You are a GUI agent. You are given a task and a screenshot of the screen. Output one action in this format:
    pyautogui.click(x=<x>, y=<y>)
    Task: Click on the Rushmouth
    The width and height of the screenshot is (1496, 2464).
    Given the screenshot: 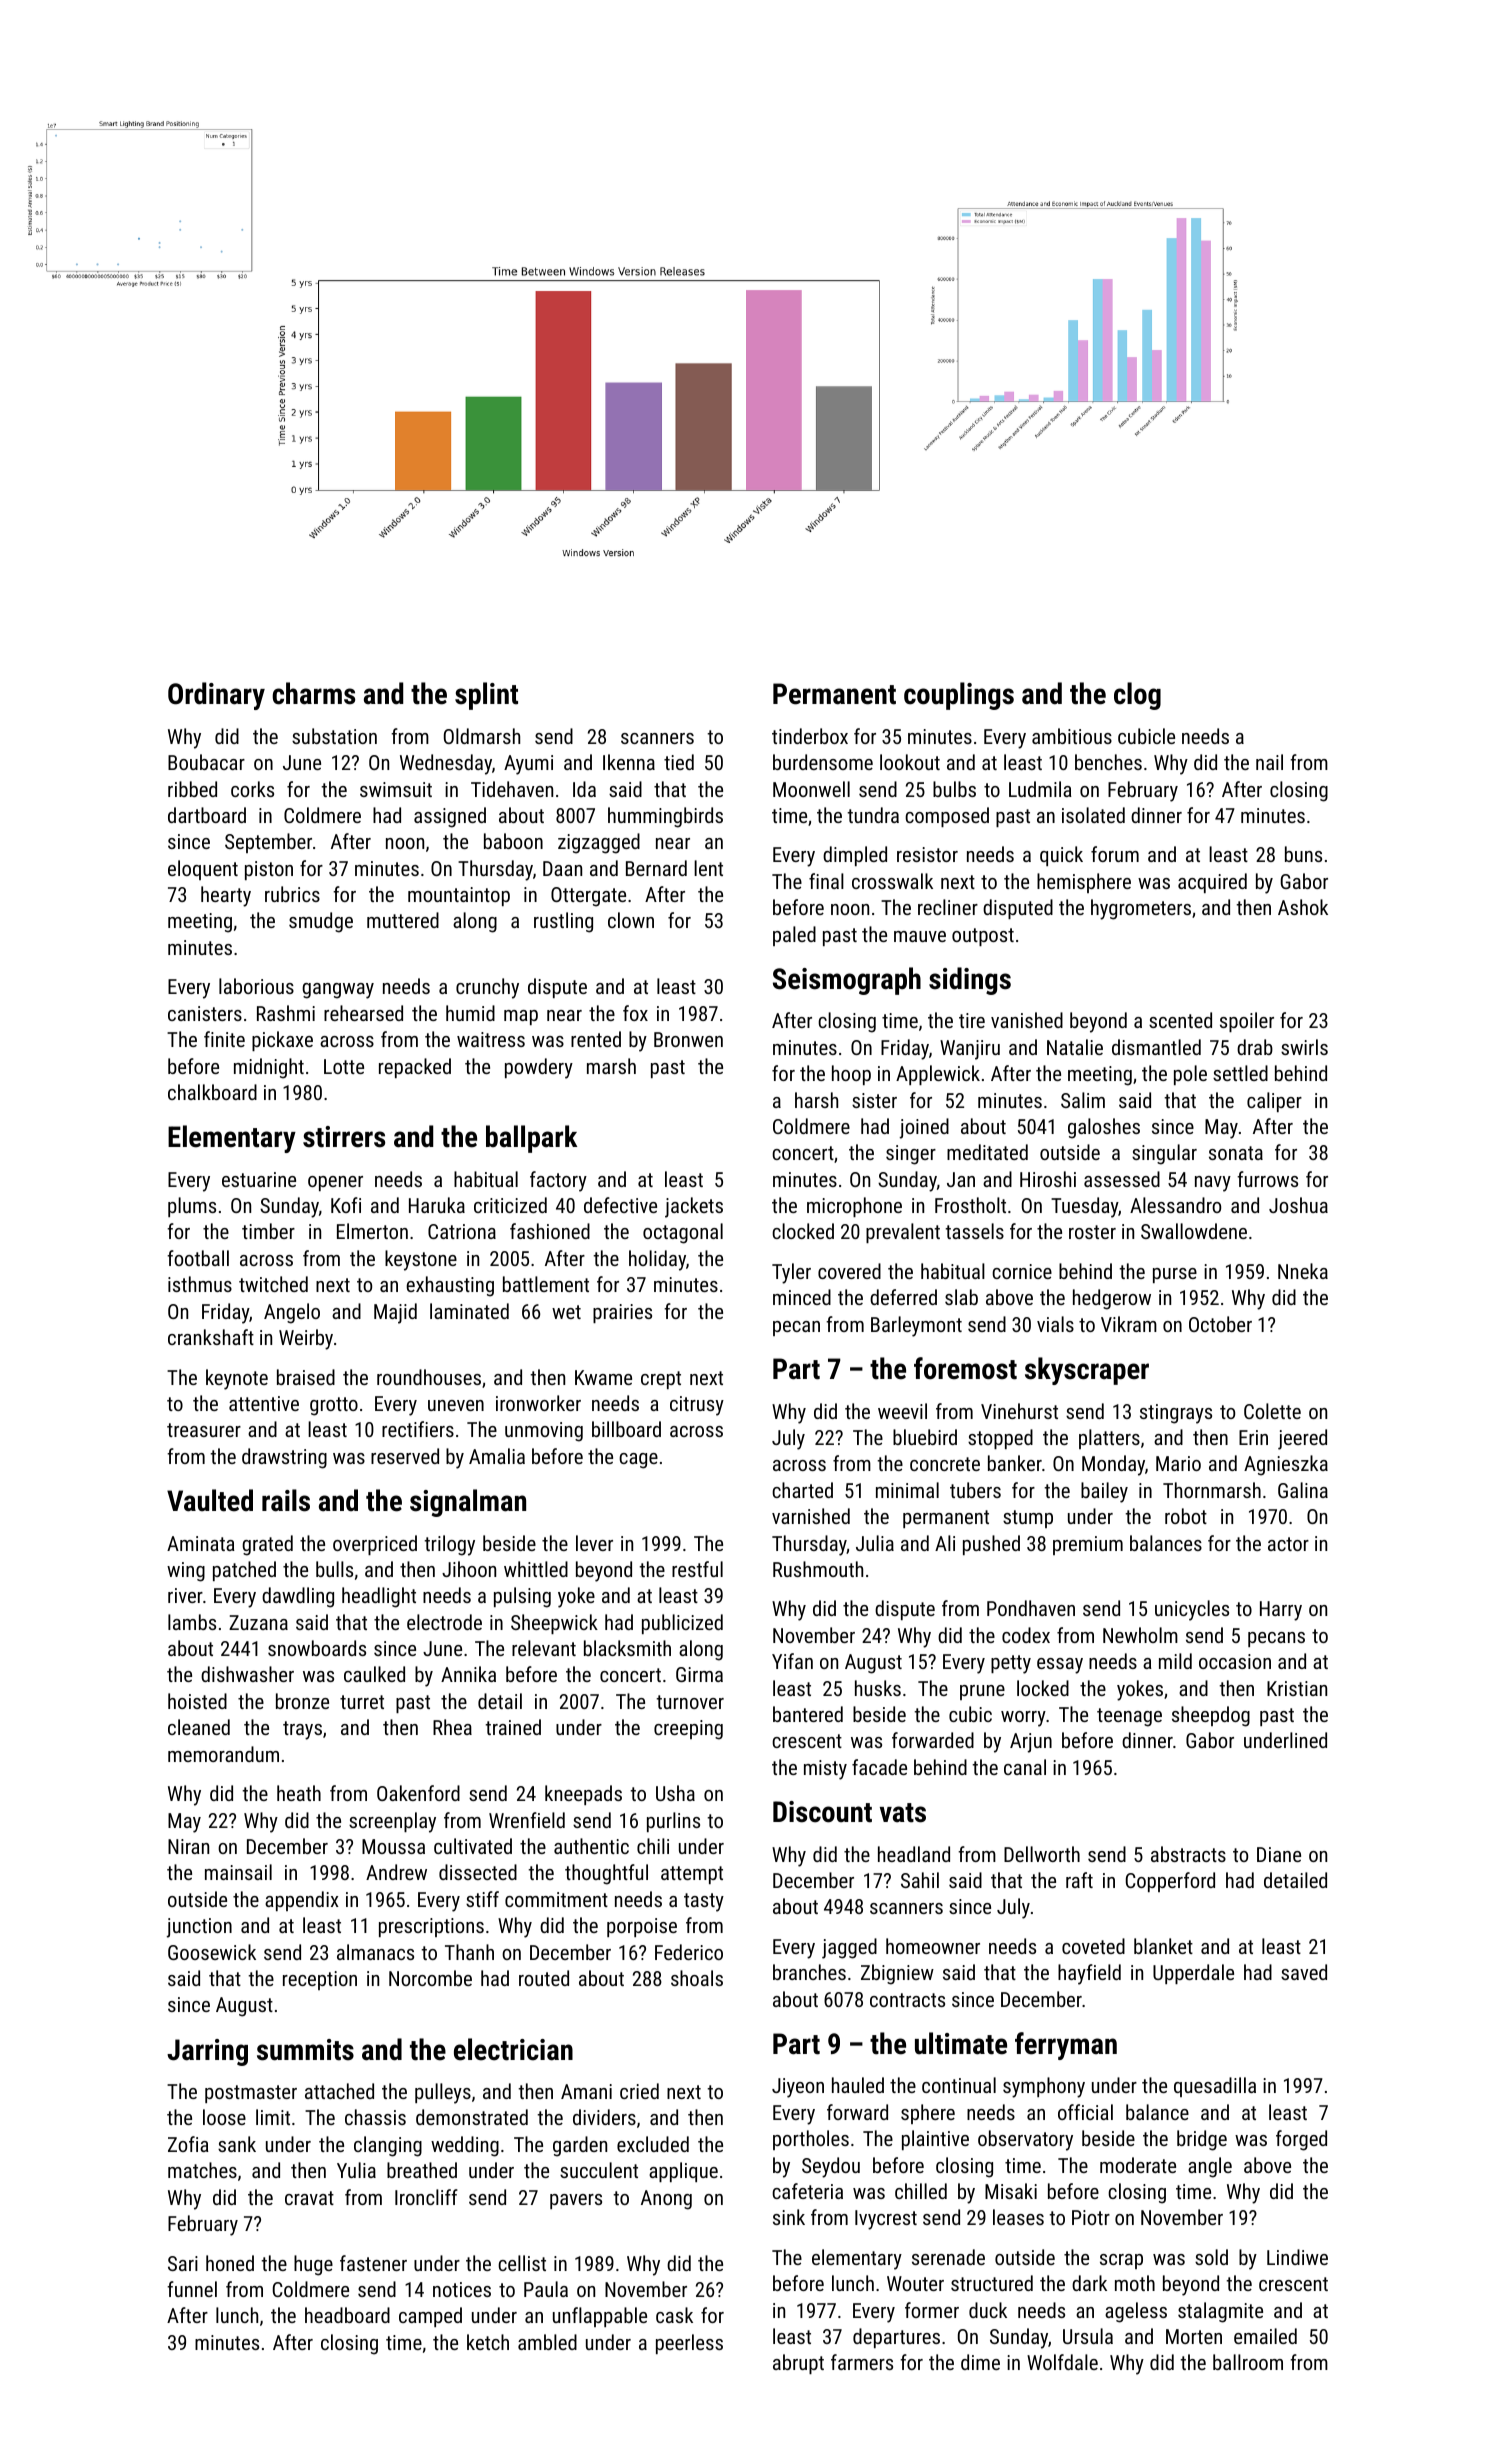 What is the action you would take?
    pyautogui.click(x=818, y=1569)
